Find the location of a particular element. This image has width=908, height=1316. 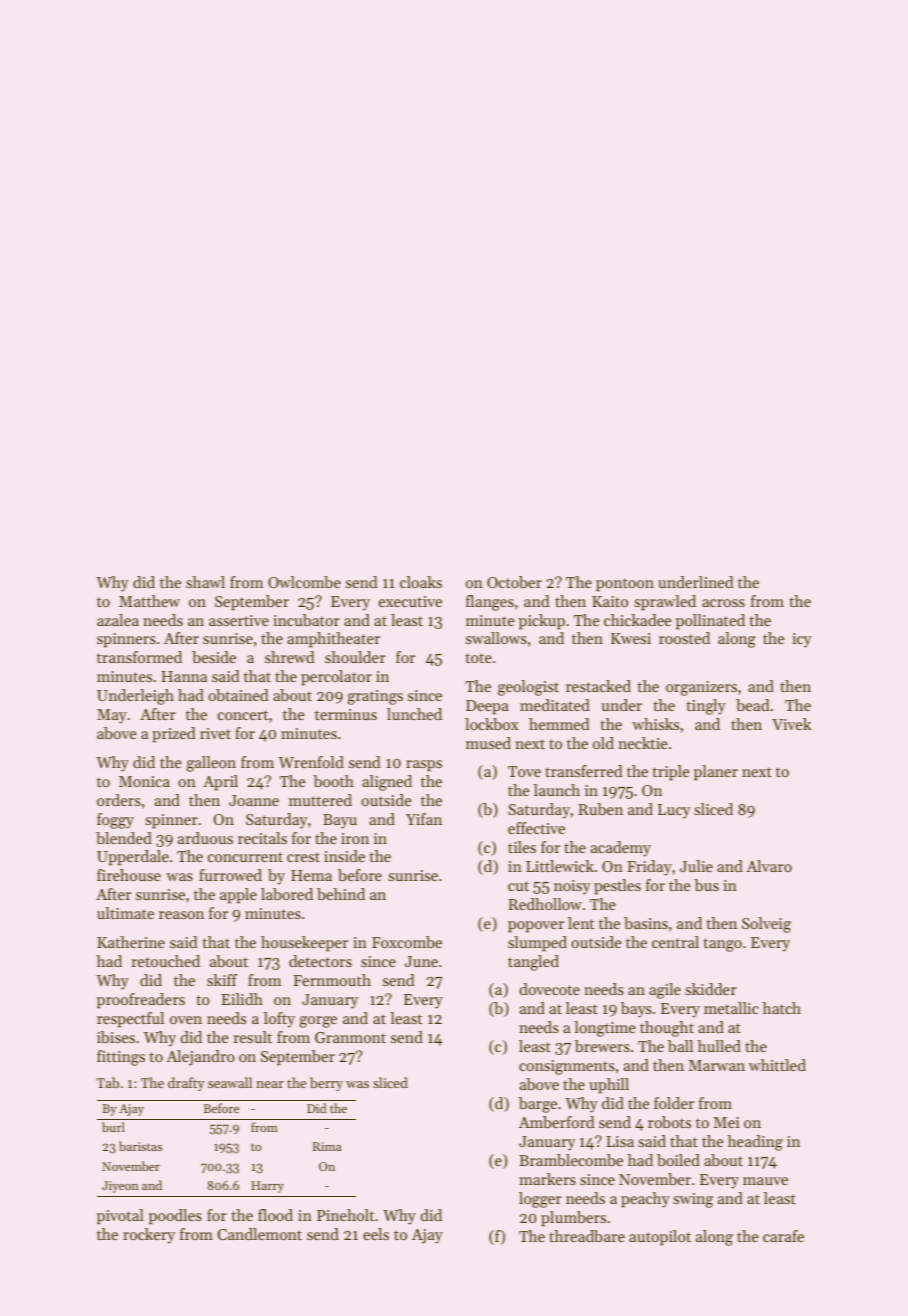

triple is located at coordinates (670, 773).
